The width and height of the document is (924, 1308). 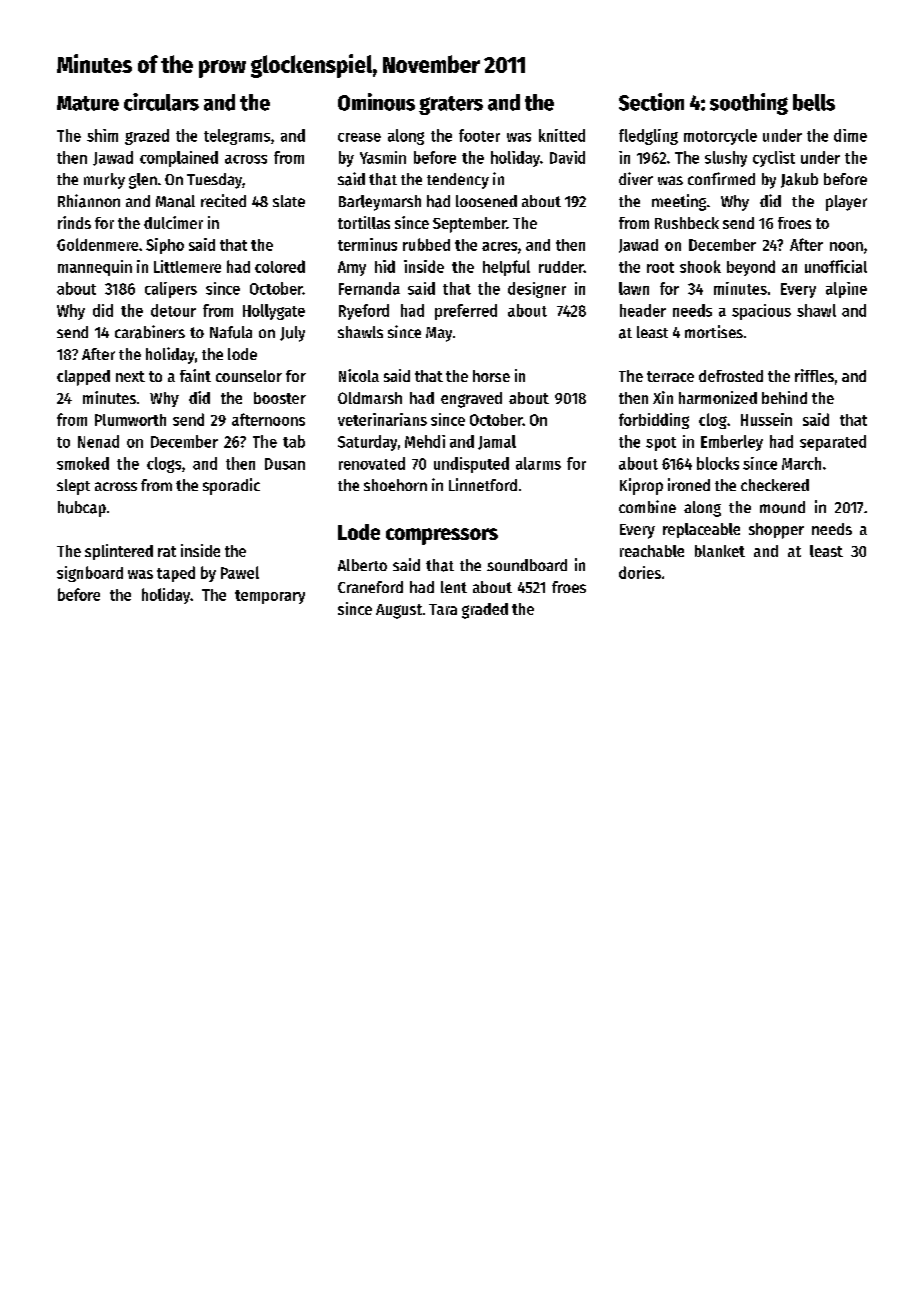 What do you see at coordinates (130, 376) in the document?
I see `next` at bounding box center [130, 376].
